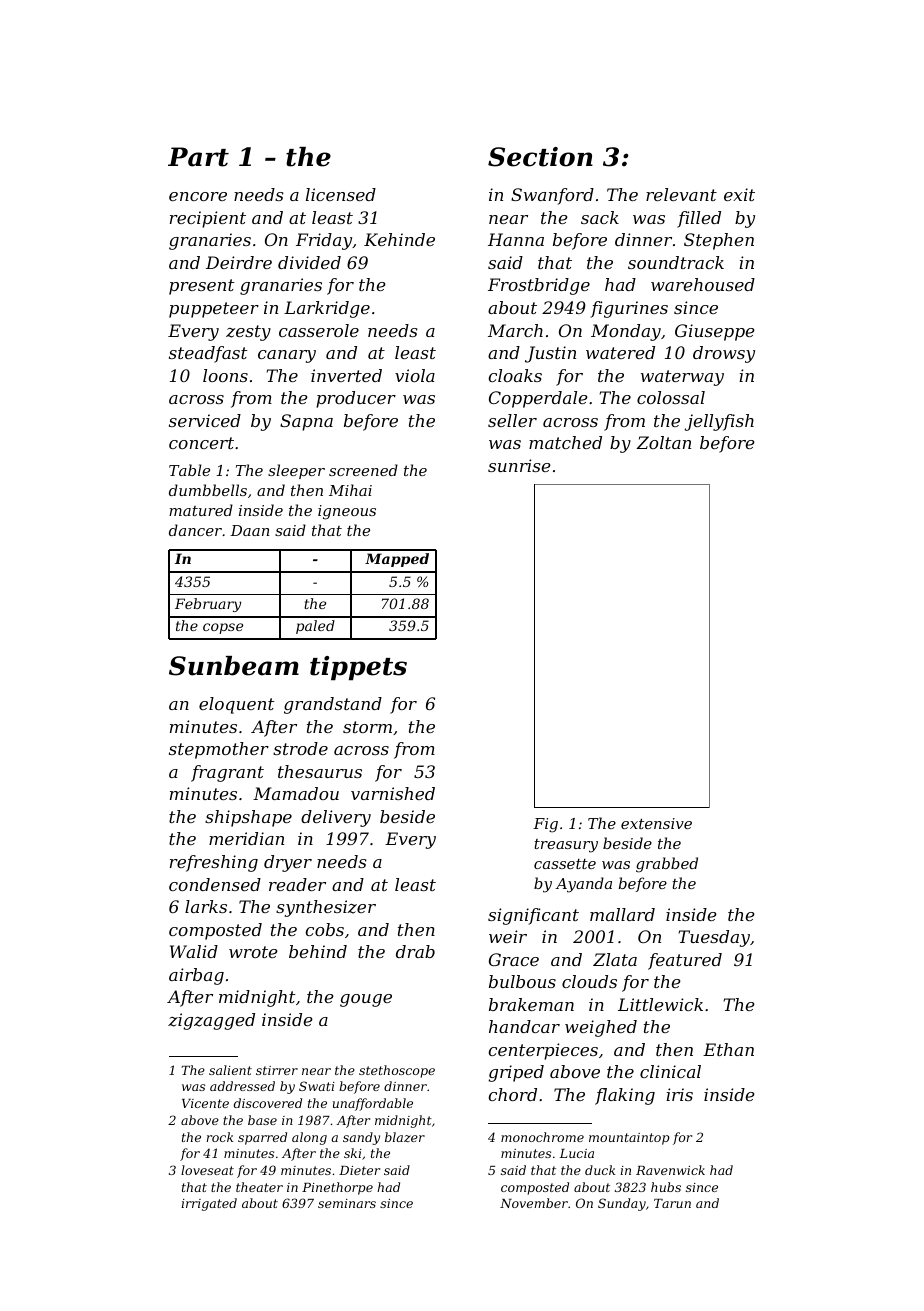 The height and width of the image is (1311, 924). Describe the element at coordinates (207, 1170) in the image. I see `loveseat` at that location.
